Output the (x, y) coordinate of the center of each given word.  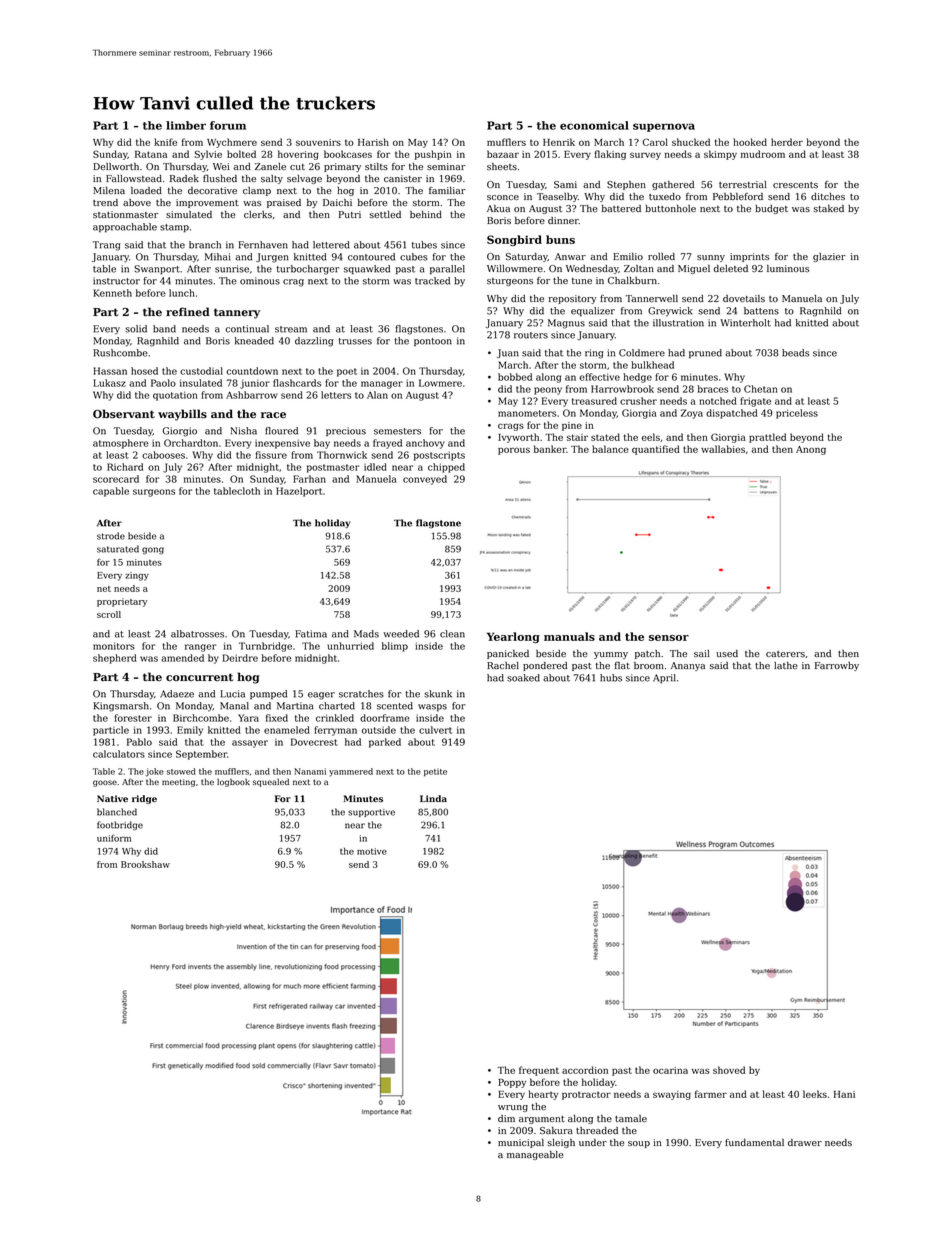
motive (372, 851)
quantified (656, 450)
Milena (109, 190)
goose (105, 783)
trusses (355, 341)
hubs (611, 678)
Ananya (688, 666)
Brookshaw (145, 864)
